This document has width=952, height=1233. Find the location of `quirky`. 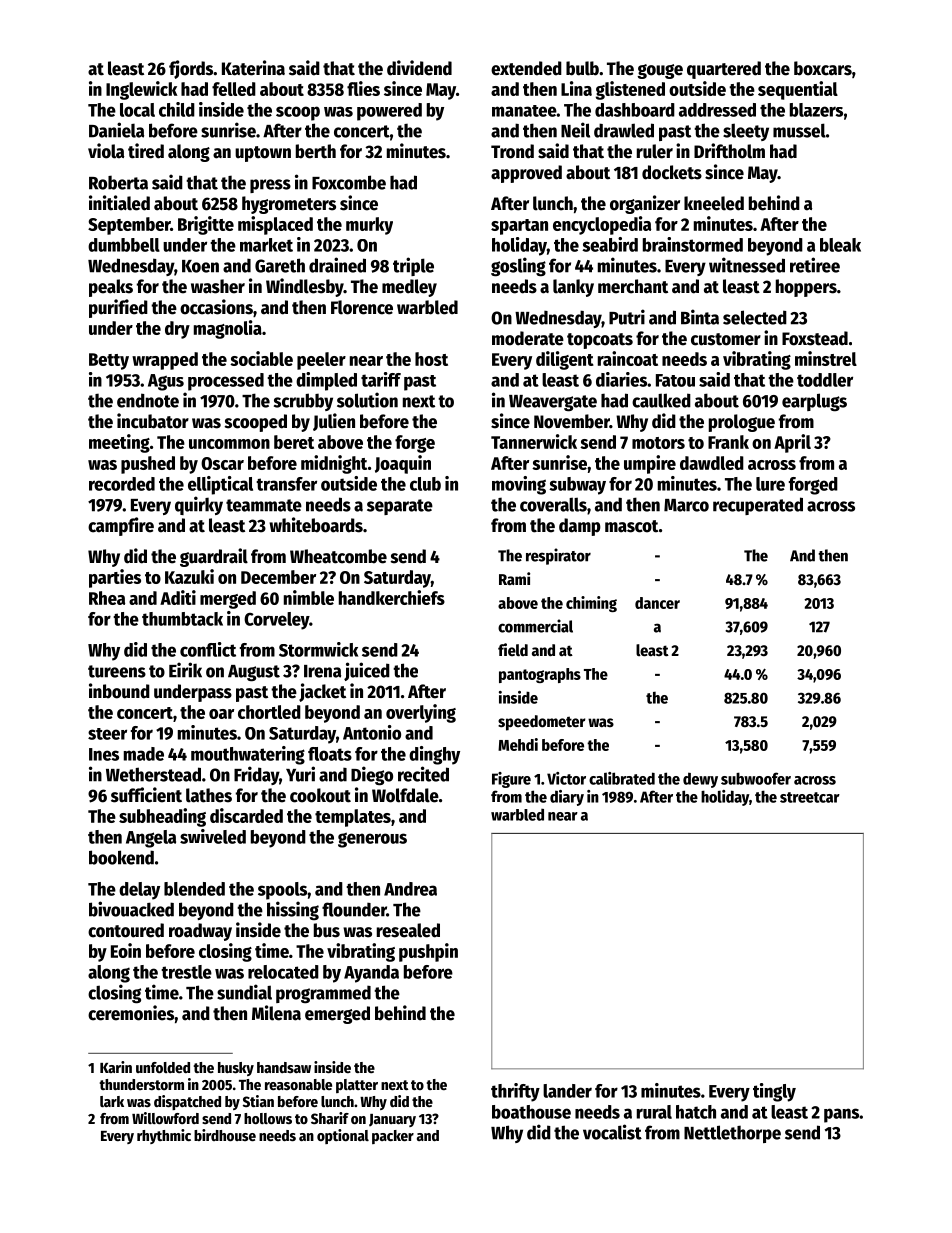

quirky is located at coordinates (199, 505).
